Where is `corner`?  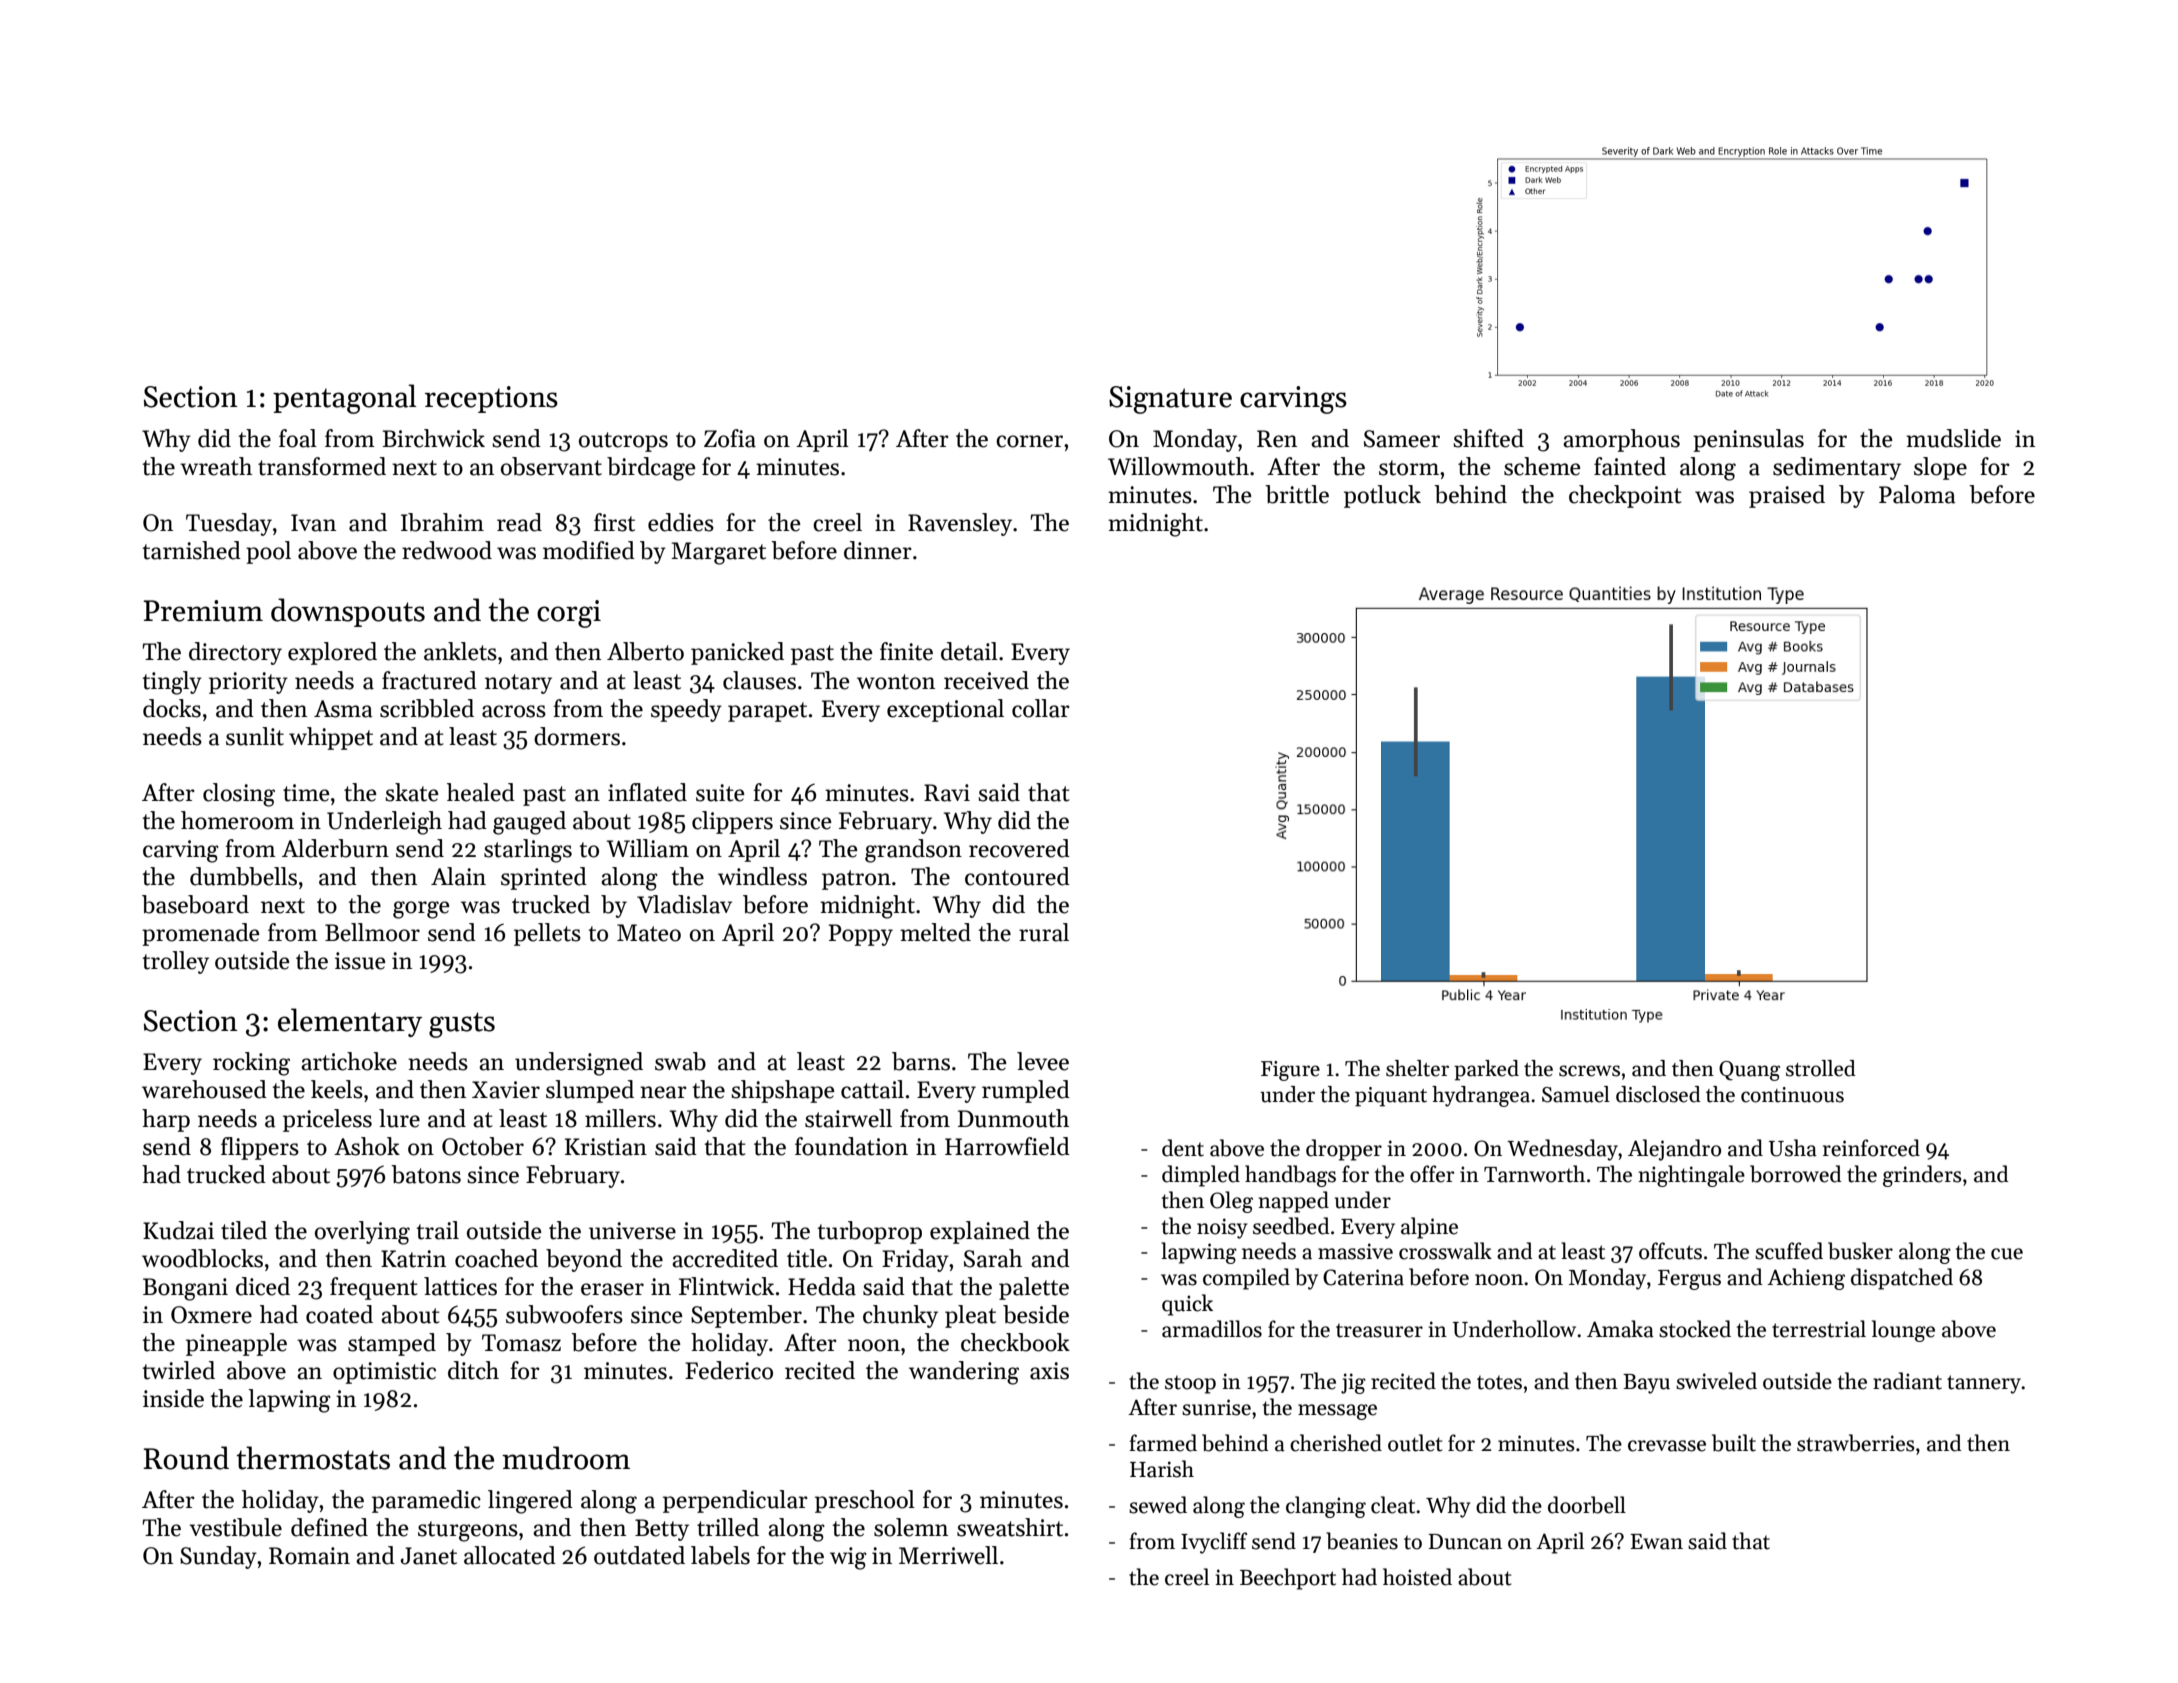
corner is located at coordinates (1029, 441).
